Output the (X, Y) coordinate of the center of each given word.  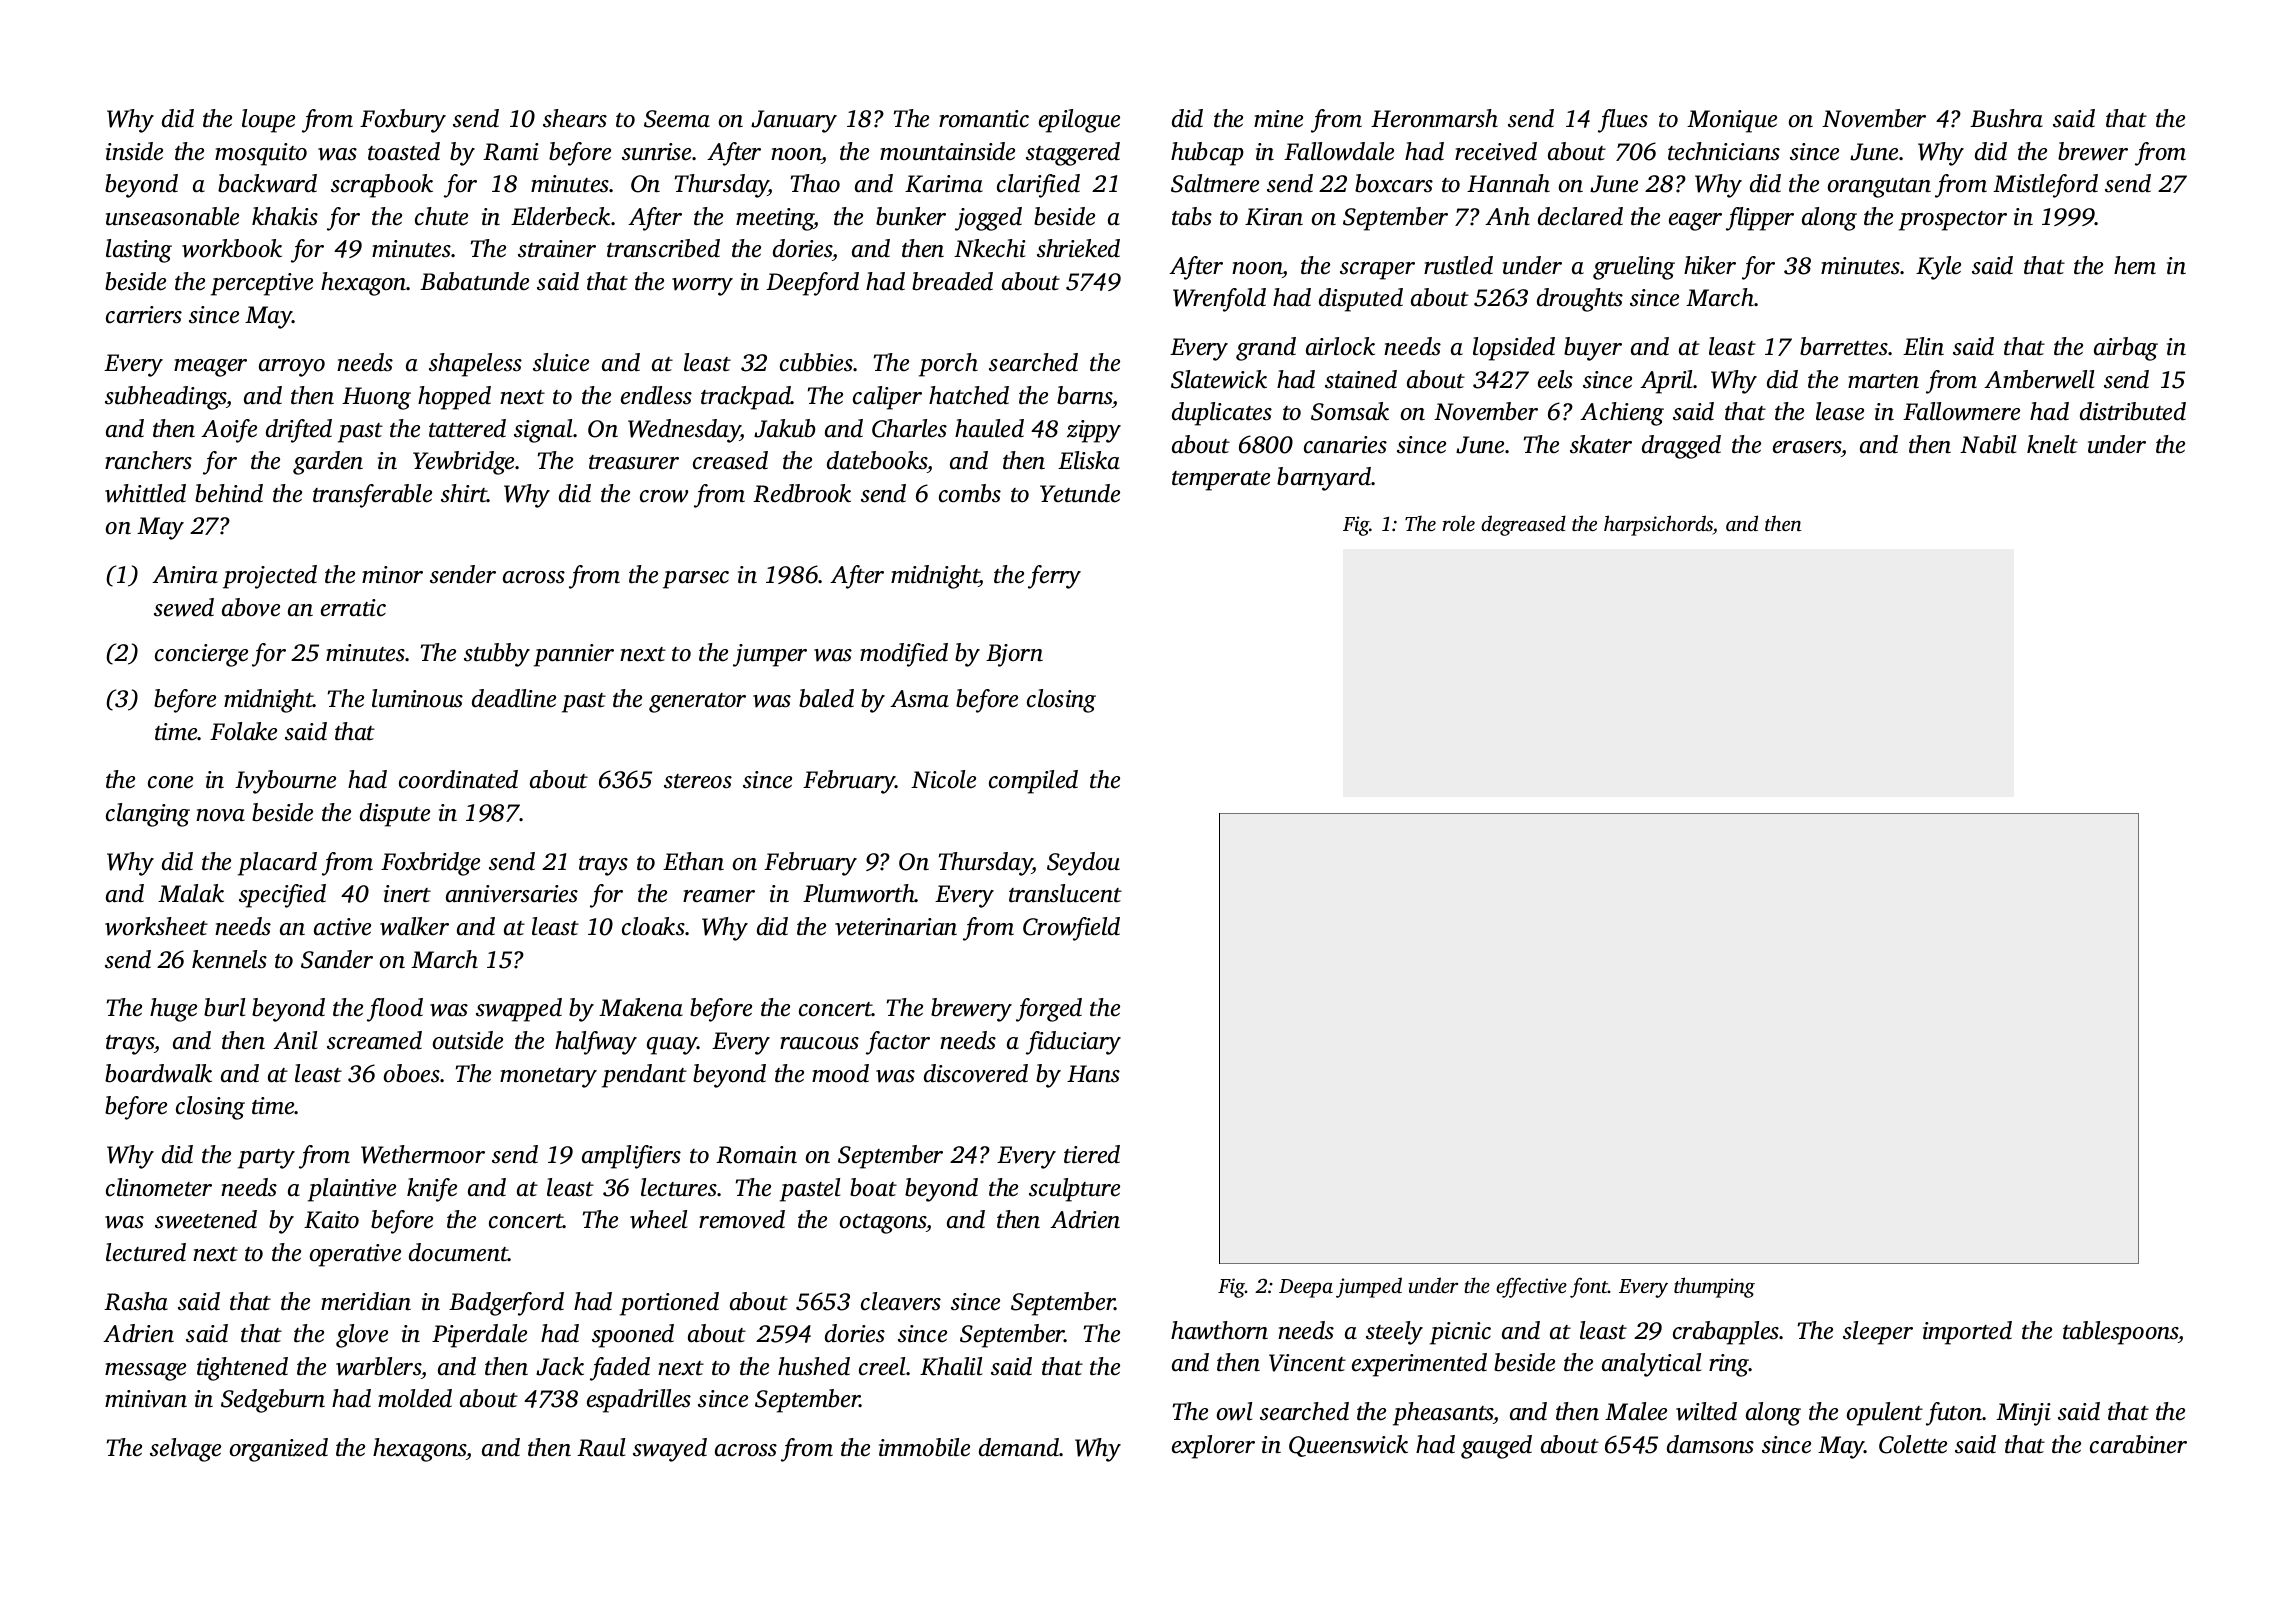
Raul (601, 1447)
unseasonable (172, 216)
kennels (229, 959)
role (1459, 523)
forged (1049, 1010)
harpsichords (1658, 525)
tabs (1192, 216)
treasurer (634, 462)
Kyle (1938, 268)
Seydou (1083, 864)
